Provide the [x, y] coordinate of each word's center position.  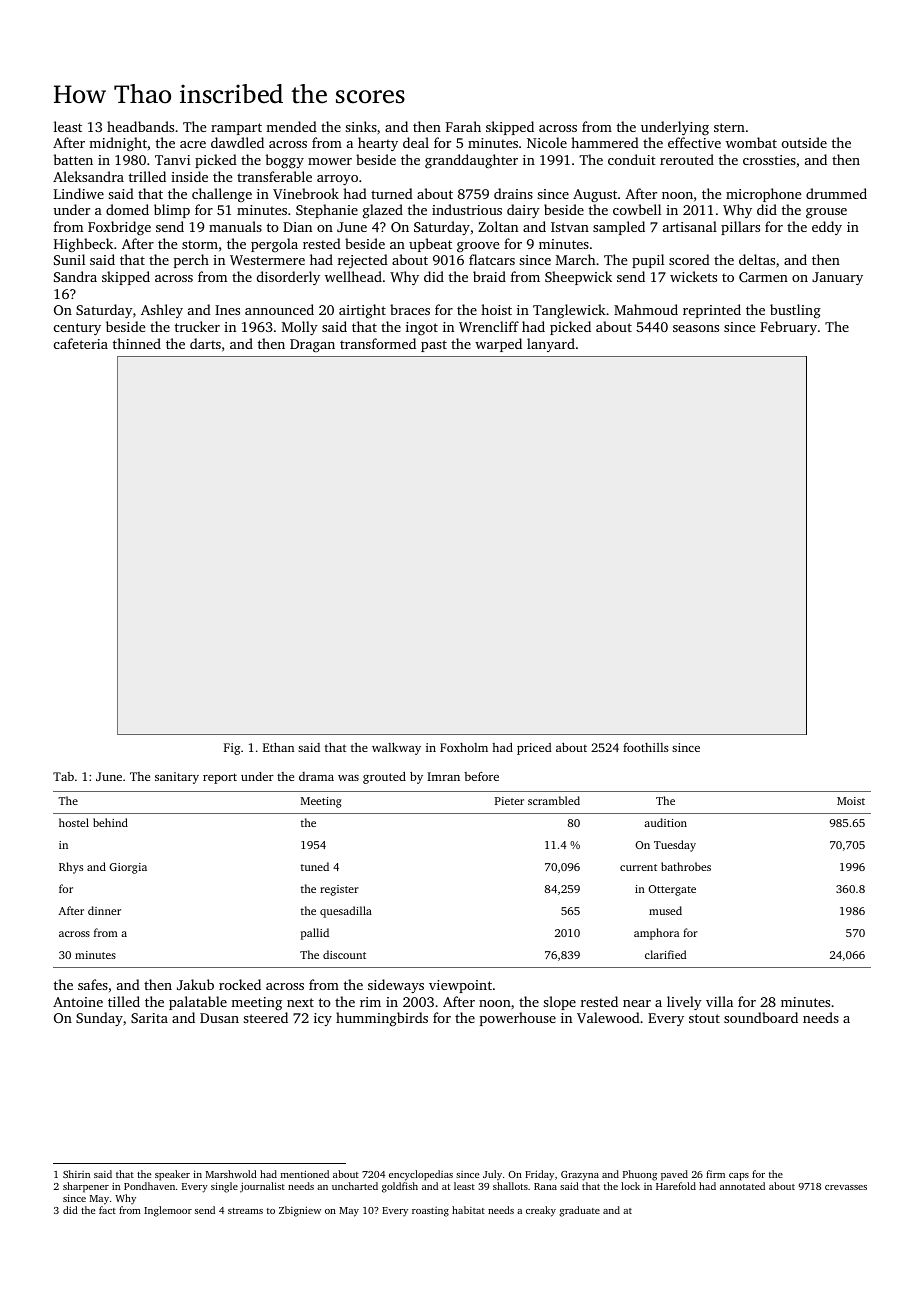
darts [205, 343]
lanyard [551, 345]
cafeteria [81, 343]
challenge [222, 195]
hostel [74, 822]
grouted [384, 777]
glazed [383, 211]
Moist [851, 801]
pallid [315, 934]
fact [107, 1210]
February [788, 328]
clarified [665, 954]
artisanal [690, 226]
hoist [496, 309]
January [837, 278]
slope [559, 1003]
